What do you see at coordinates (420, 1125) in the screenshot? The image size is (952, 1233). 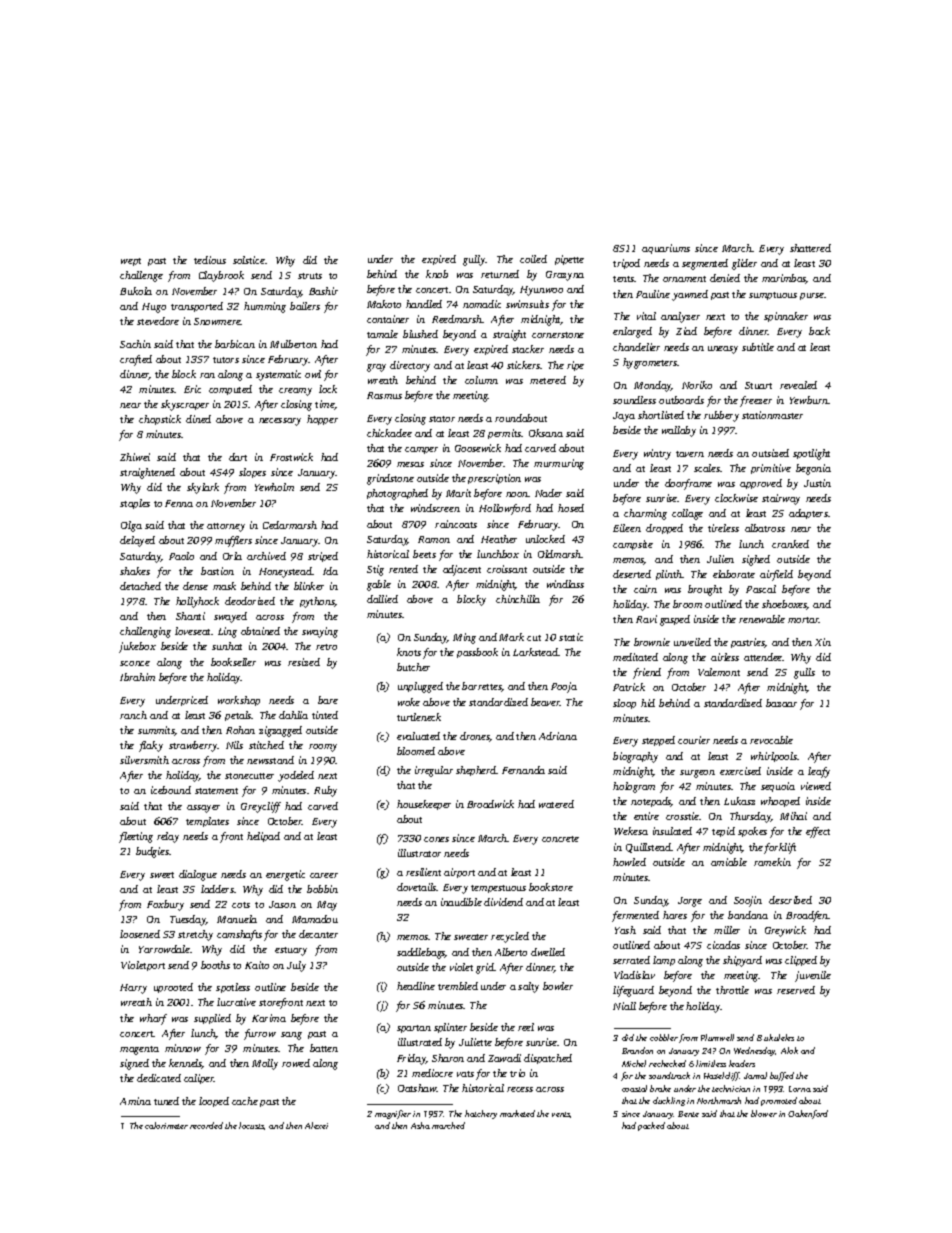 I see `Asha` at bounding box center [420, 1125].
